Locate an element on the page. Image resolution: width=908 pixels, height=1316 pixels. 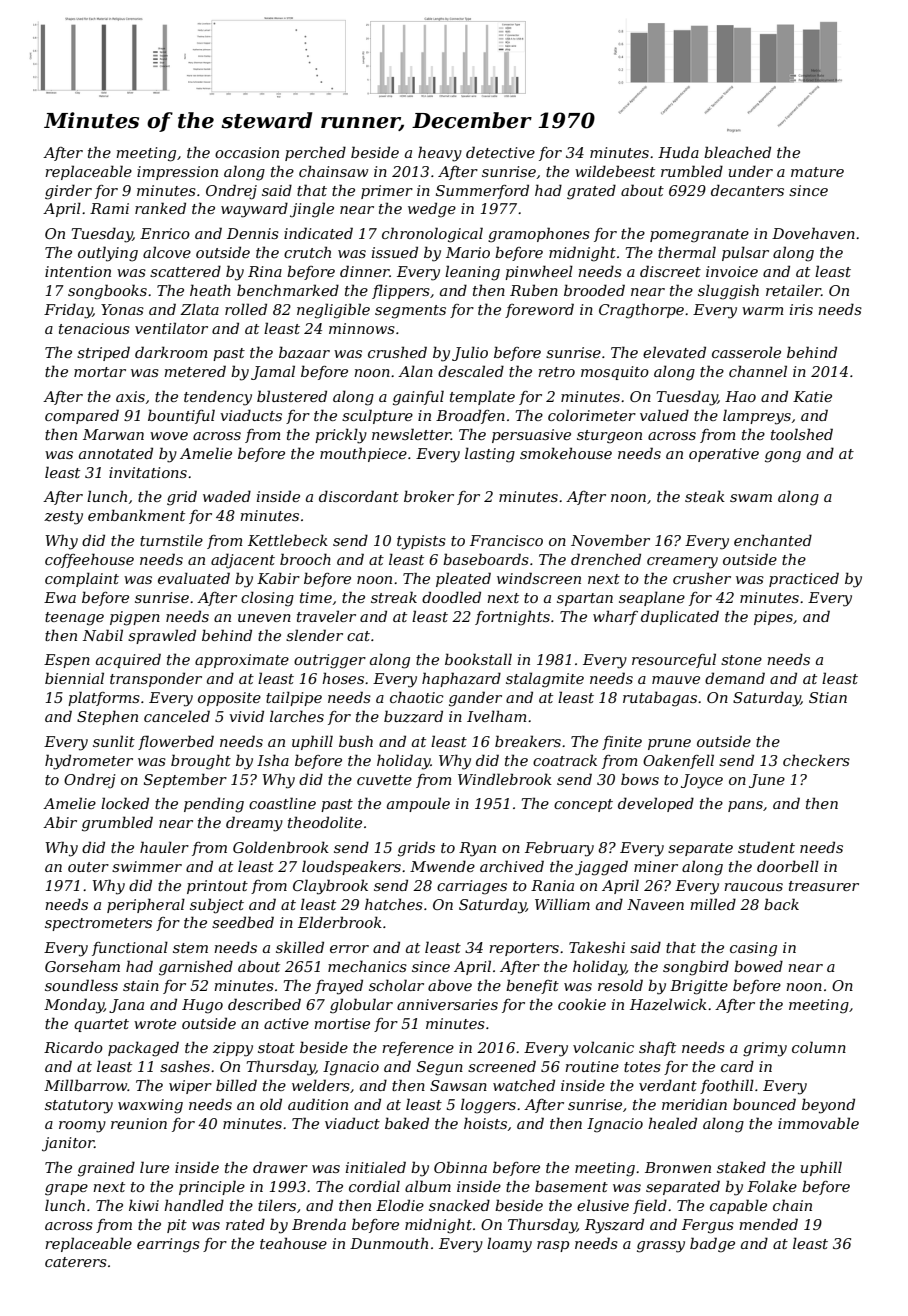
annotated is located at coordinates (116, 453).
